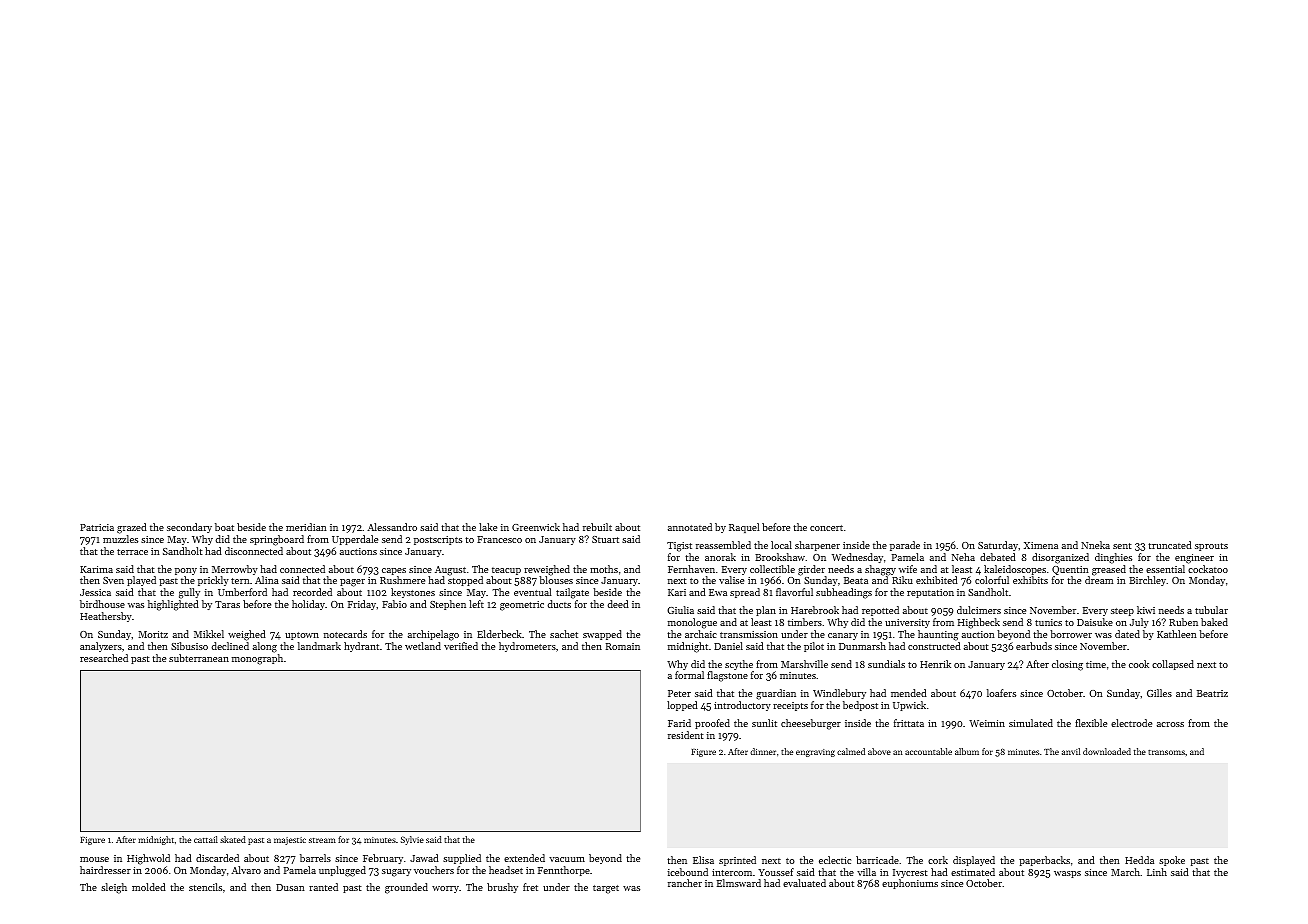 The height and width of the page is (924, 1308). Describe the element at coordinates (727, 676) in the page. I see `flagstone` at that location.
